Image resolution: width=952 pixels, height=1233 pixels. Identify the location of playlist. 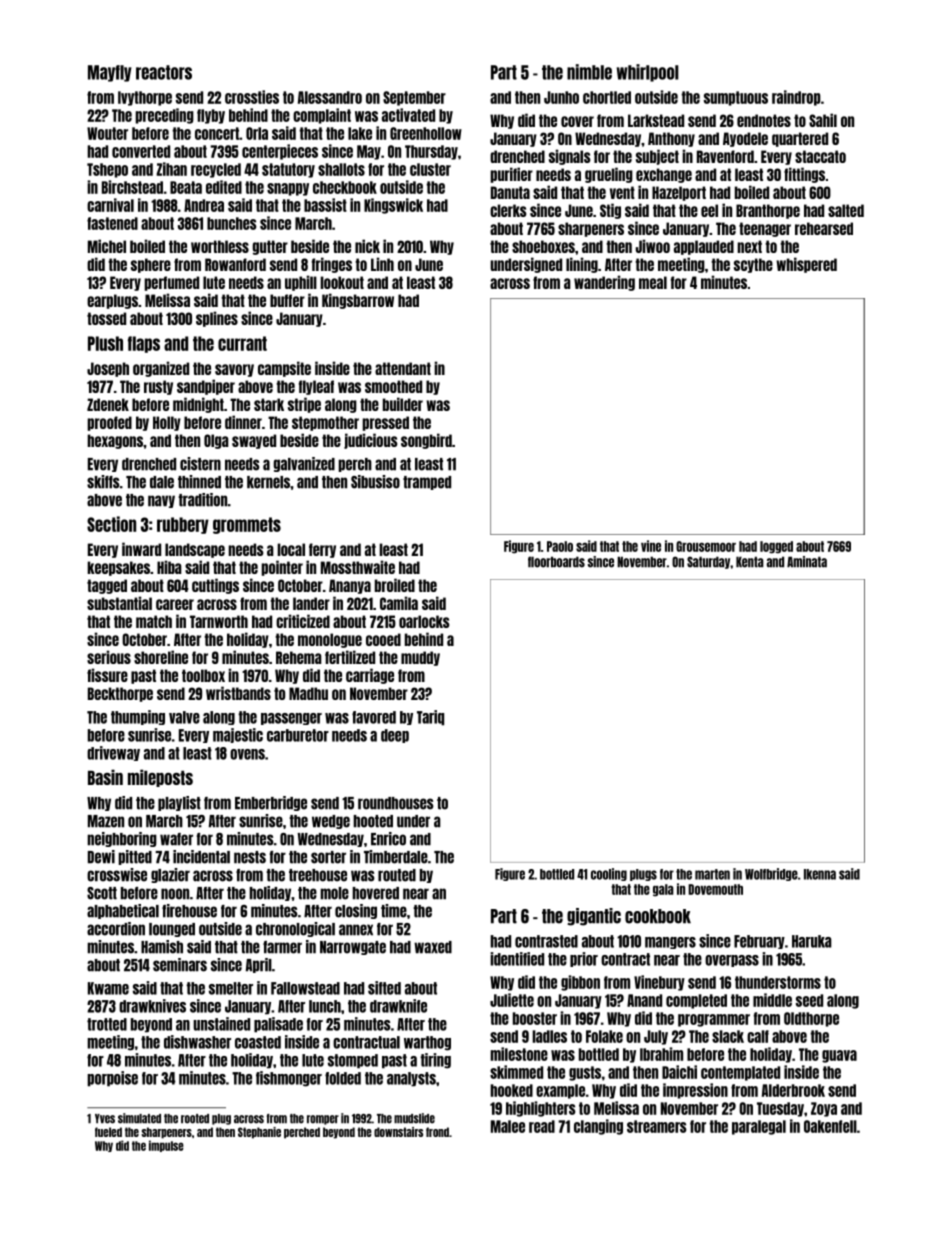
(179, 803).
